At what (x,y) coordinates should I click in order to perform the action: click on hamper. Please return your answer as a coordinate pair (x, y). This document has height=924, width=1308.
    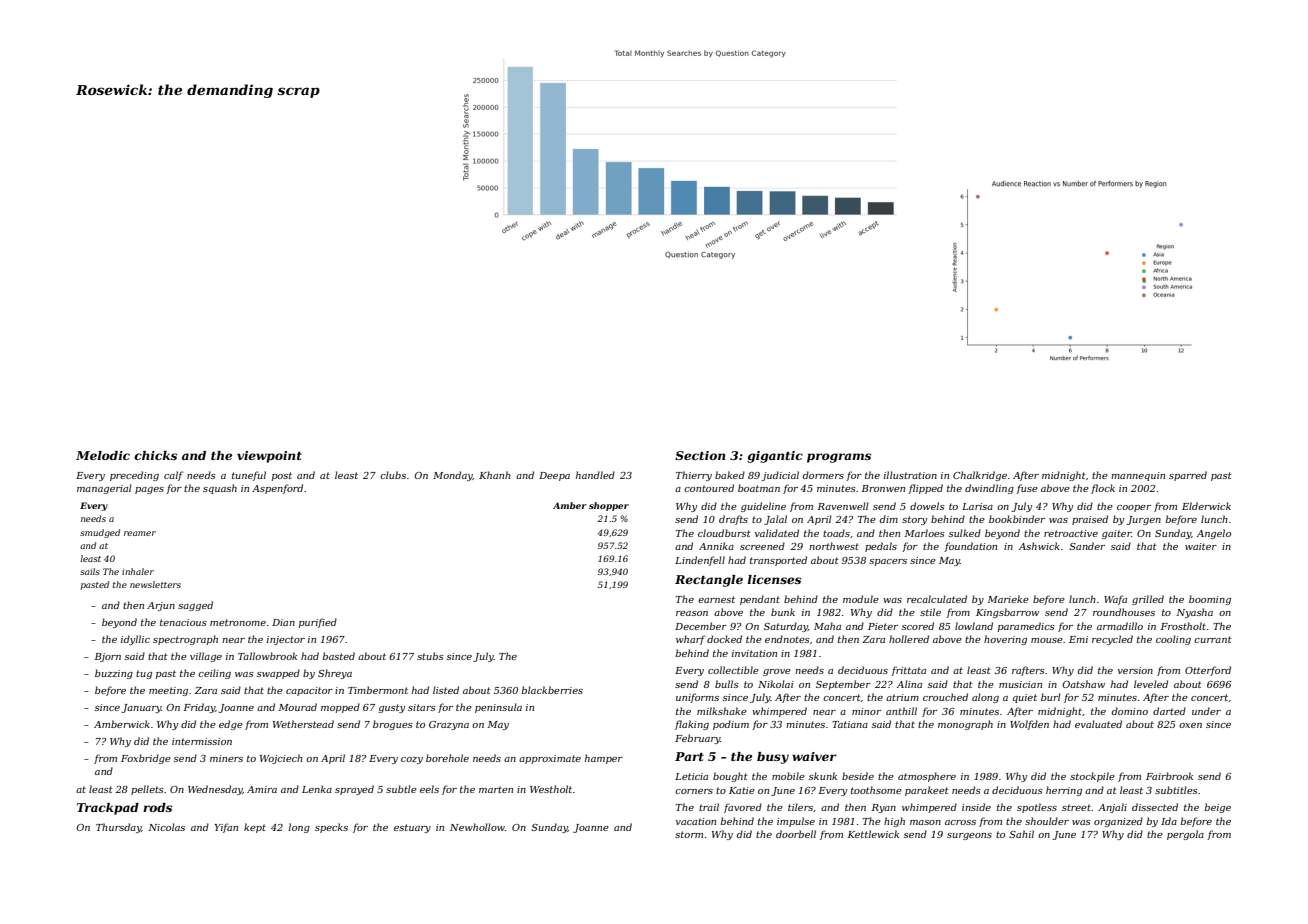
    Looking at the image, I should click on (604, 759).
